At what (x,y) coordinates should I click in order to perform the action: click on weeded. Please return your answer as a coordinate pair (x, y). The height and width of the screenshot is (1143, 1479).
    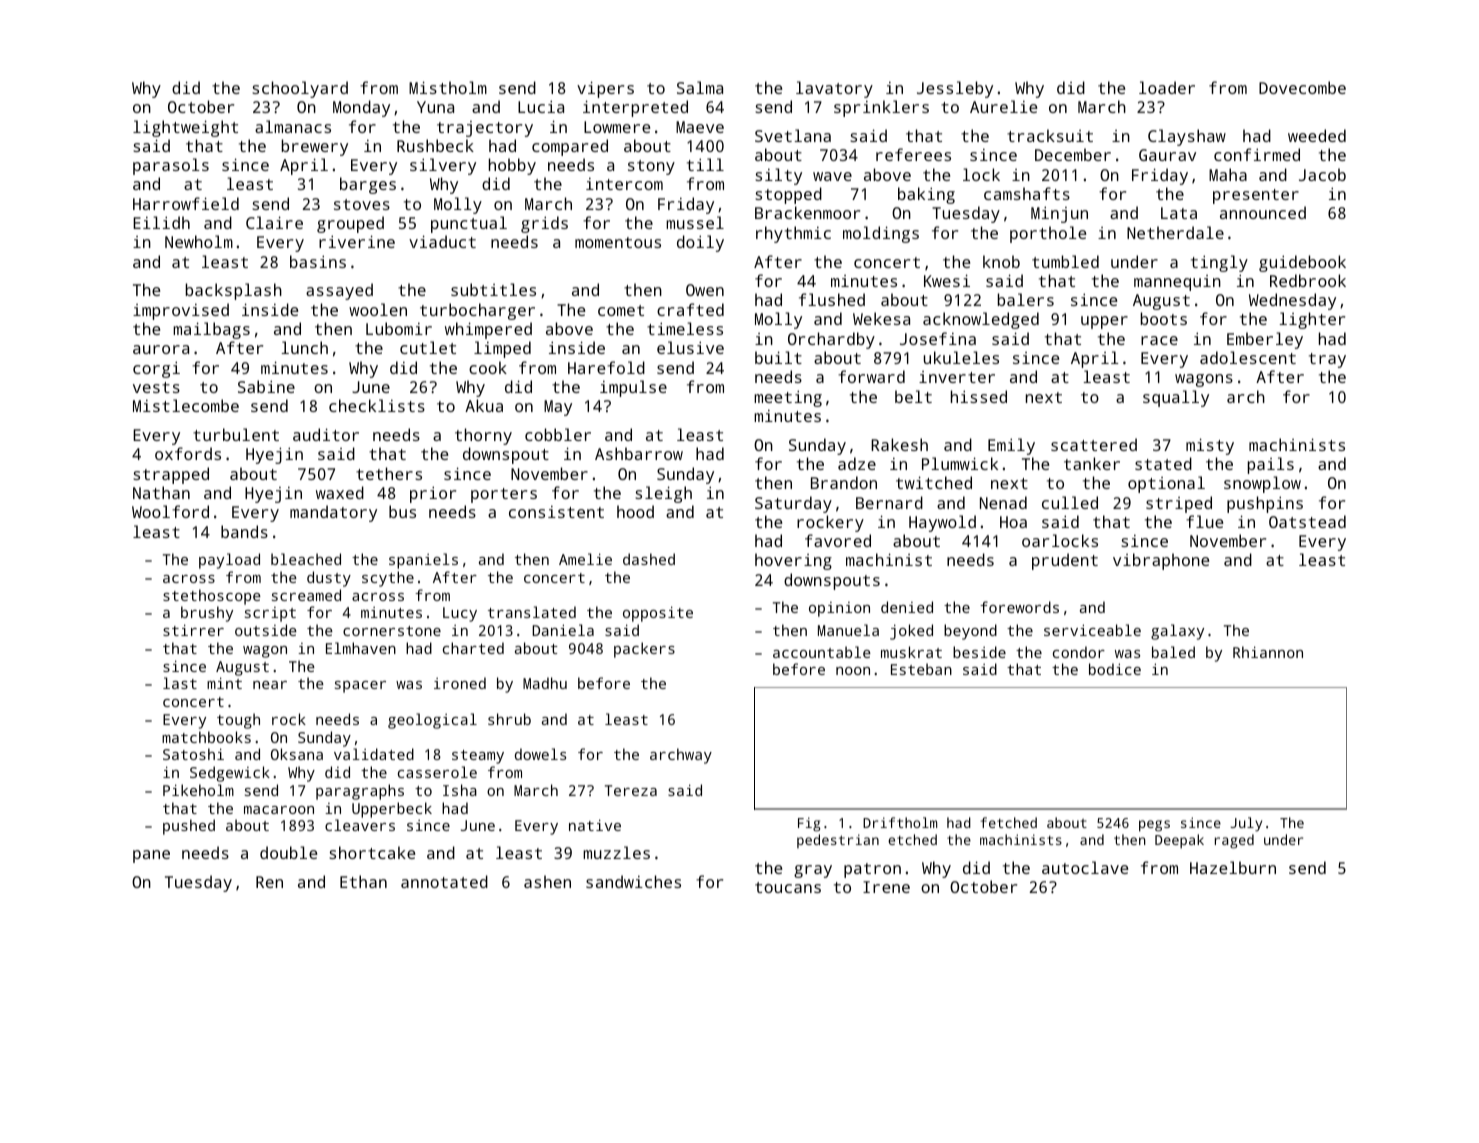
    Looking at the image, I should click on (1317, 135).
